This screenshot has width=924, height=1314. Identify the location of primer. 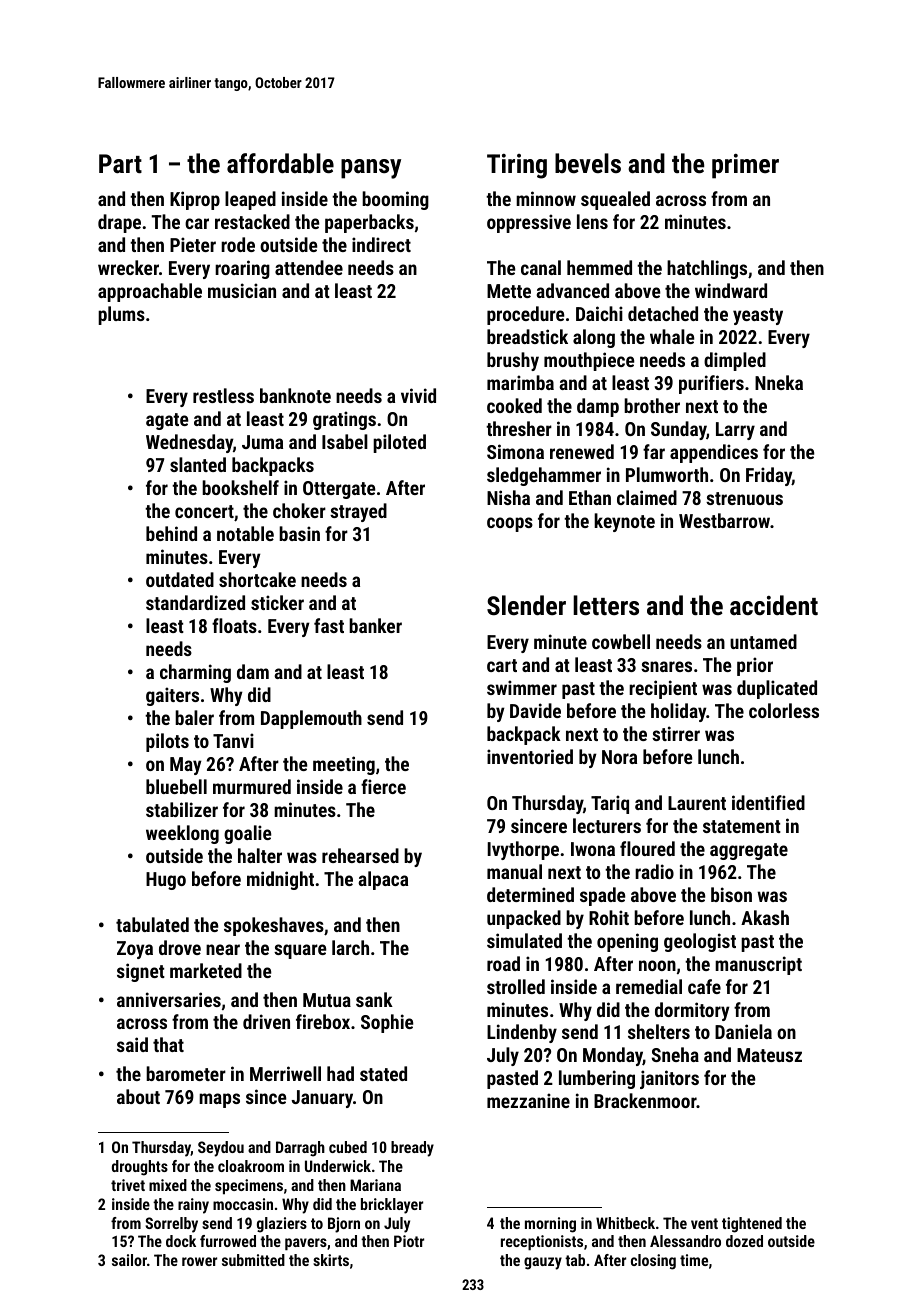
(745, 166).
